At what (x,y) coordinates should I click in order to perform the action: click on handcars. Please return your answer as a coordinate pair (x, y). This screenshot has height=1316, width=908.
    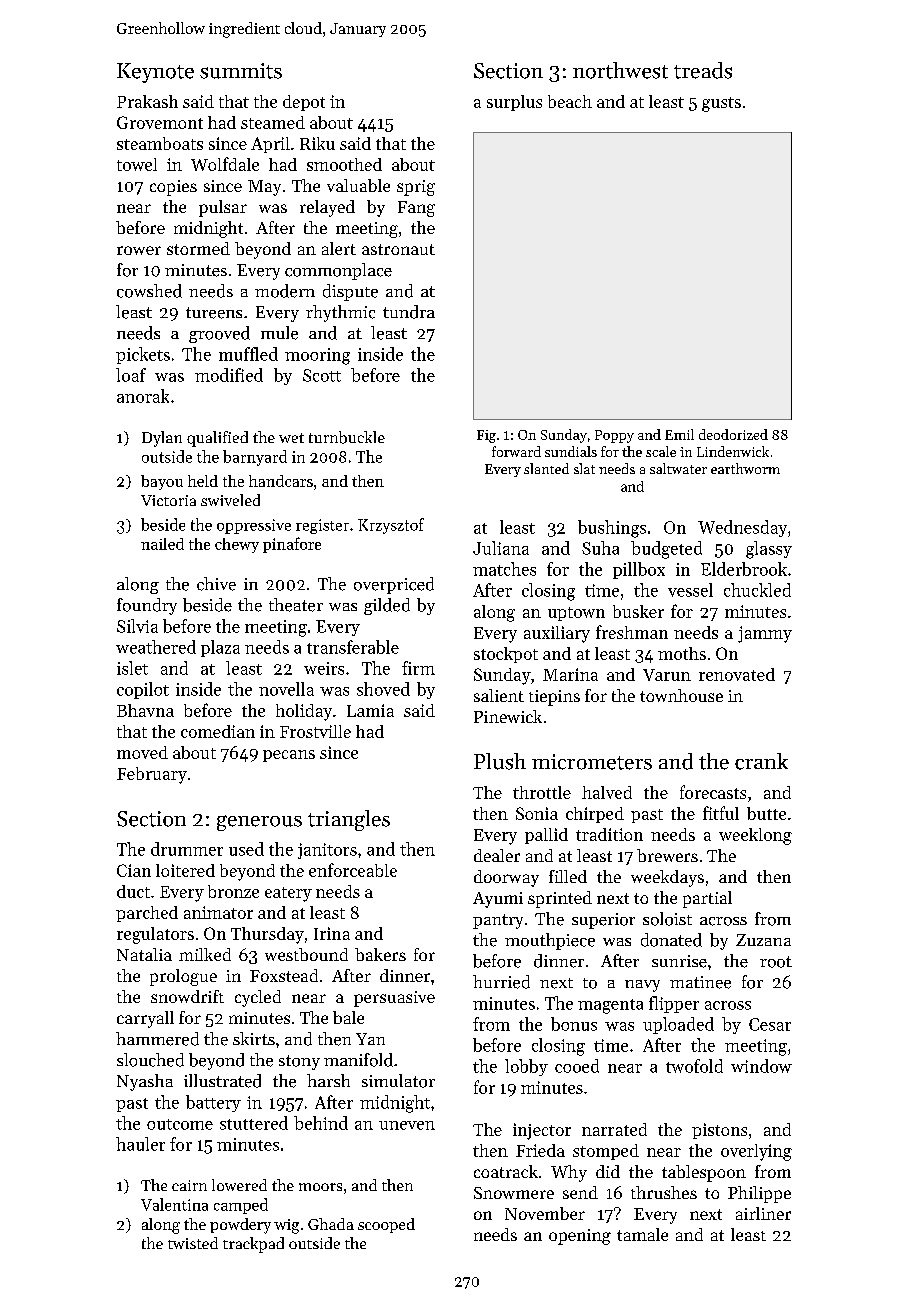
    Looking at the image, I should click on (281, 481).
